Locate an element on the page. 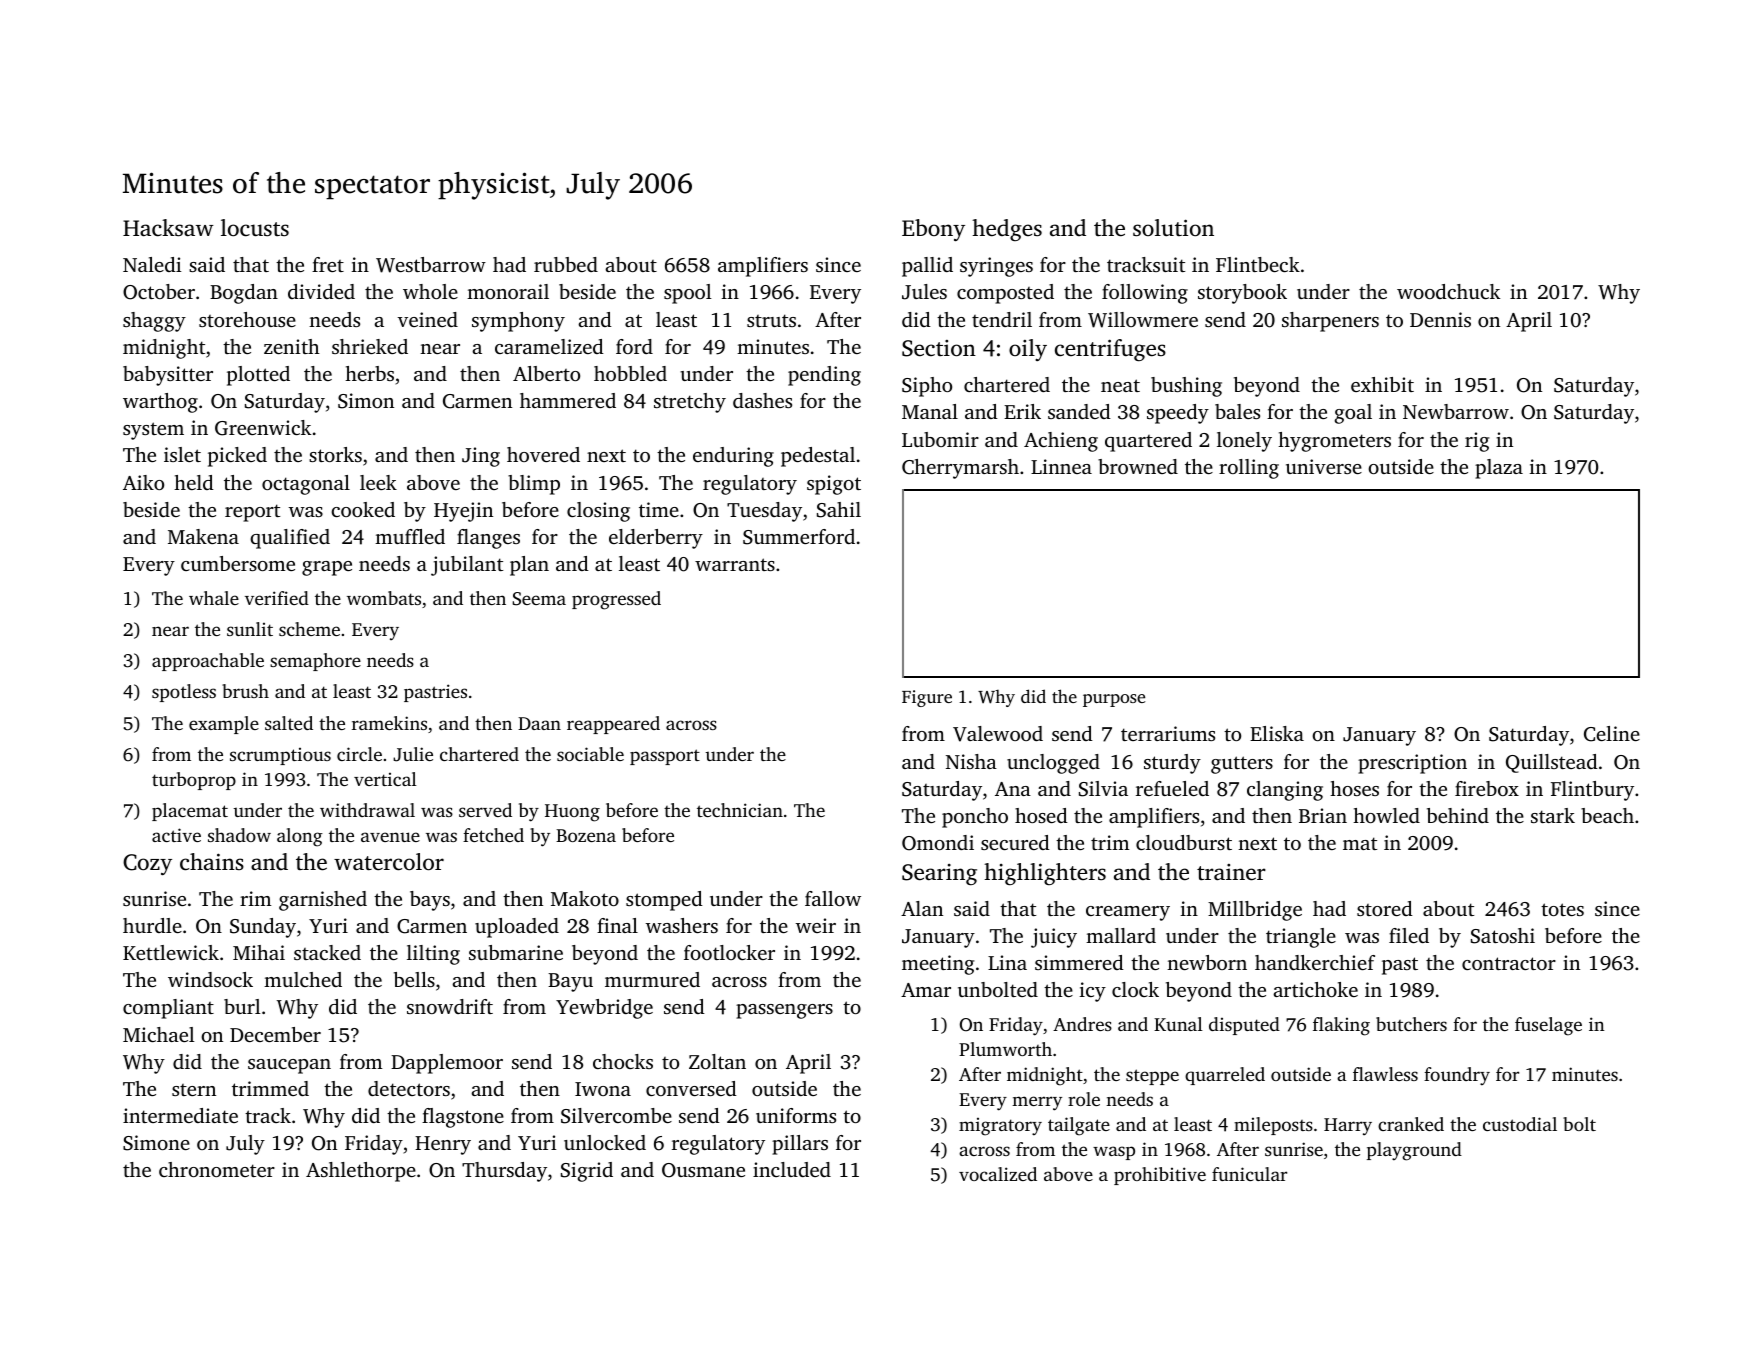 This document has height=1362, width=1763. Valewood is located at coordinates (998, 734).
